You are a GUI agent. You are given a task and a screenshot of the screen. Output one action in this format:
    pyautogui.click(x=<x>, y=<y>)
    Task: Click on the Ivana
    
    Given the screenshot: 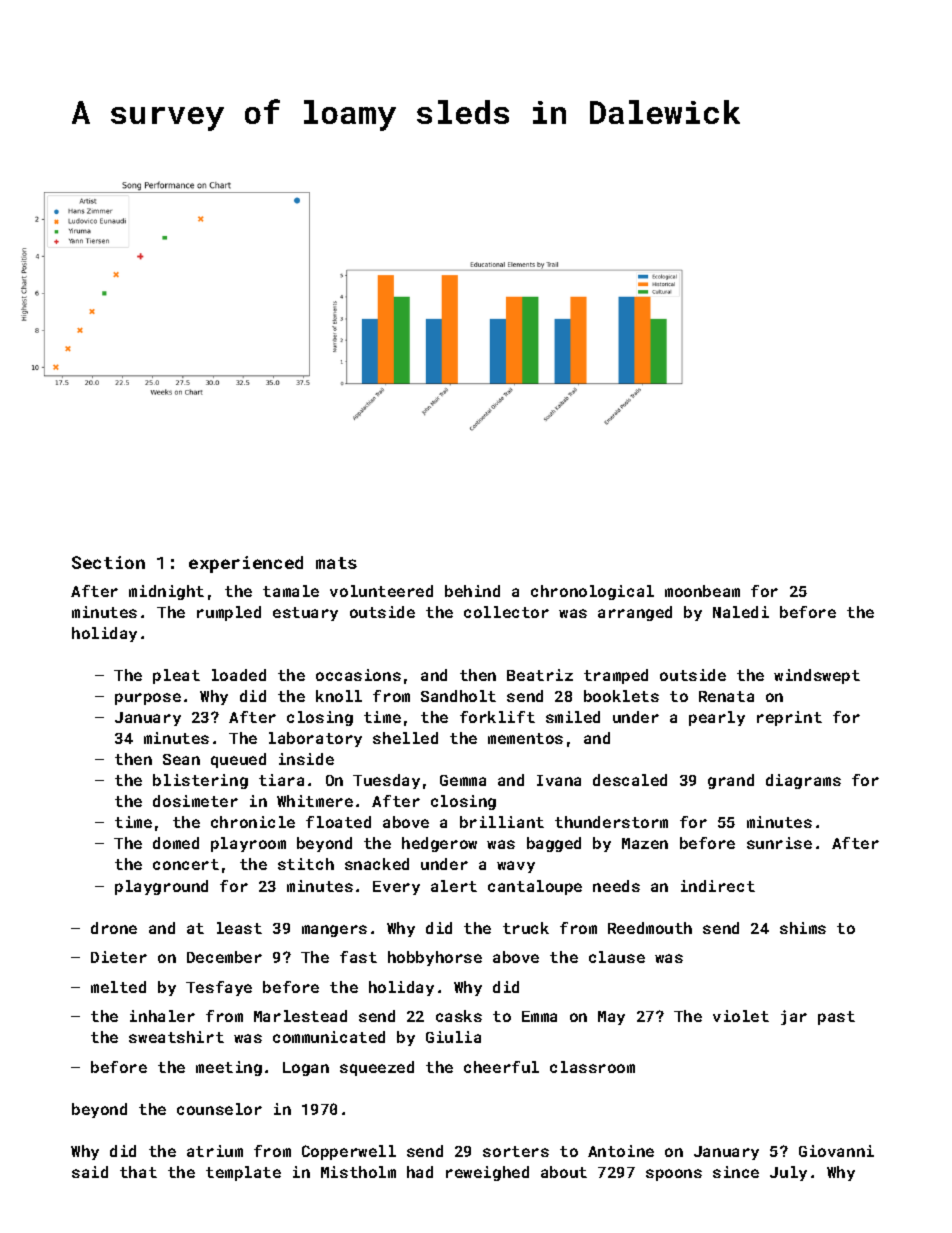 What is the action you would take?
    pyautogui.click(x=559, y=780)
